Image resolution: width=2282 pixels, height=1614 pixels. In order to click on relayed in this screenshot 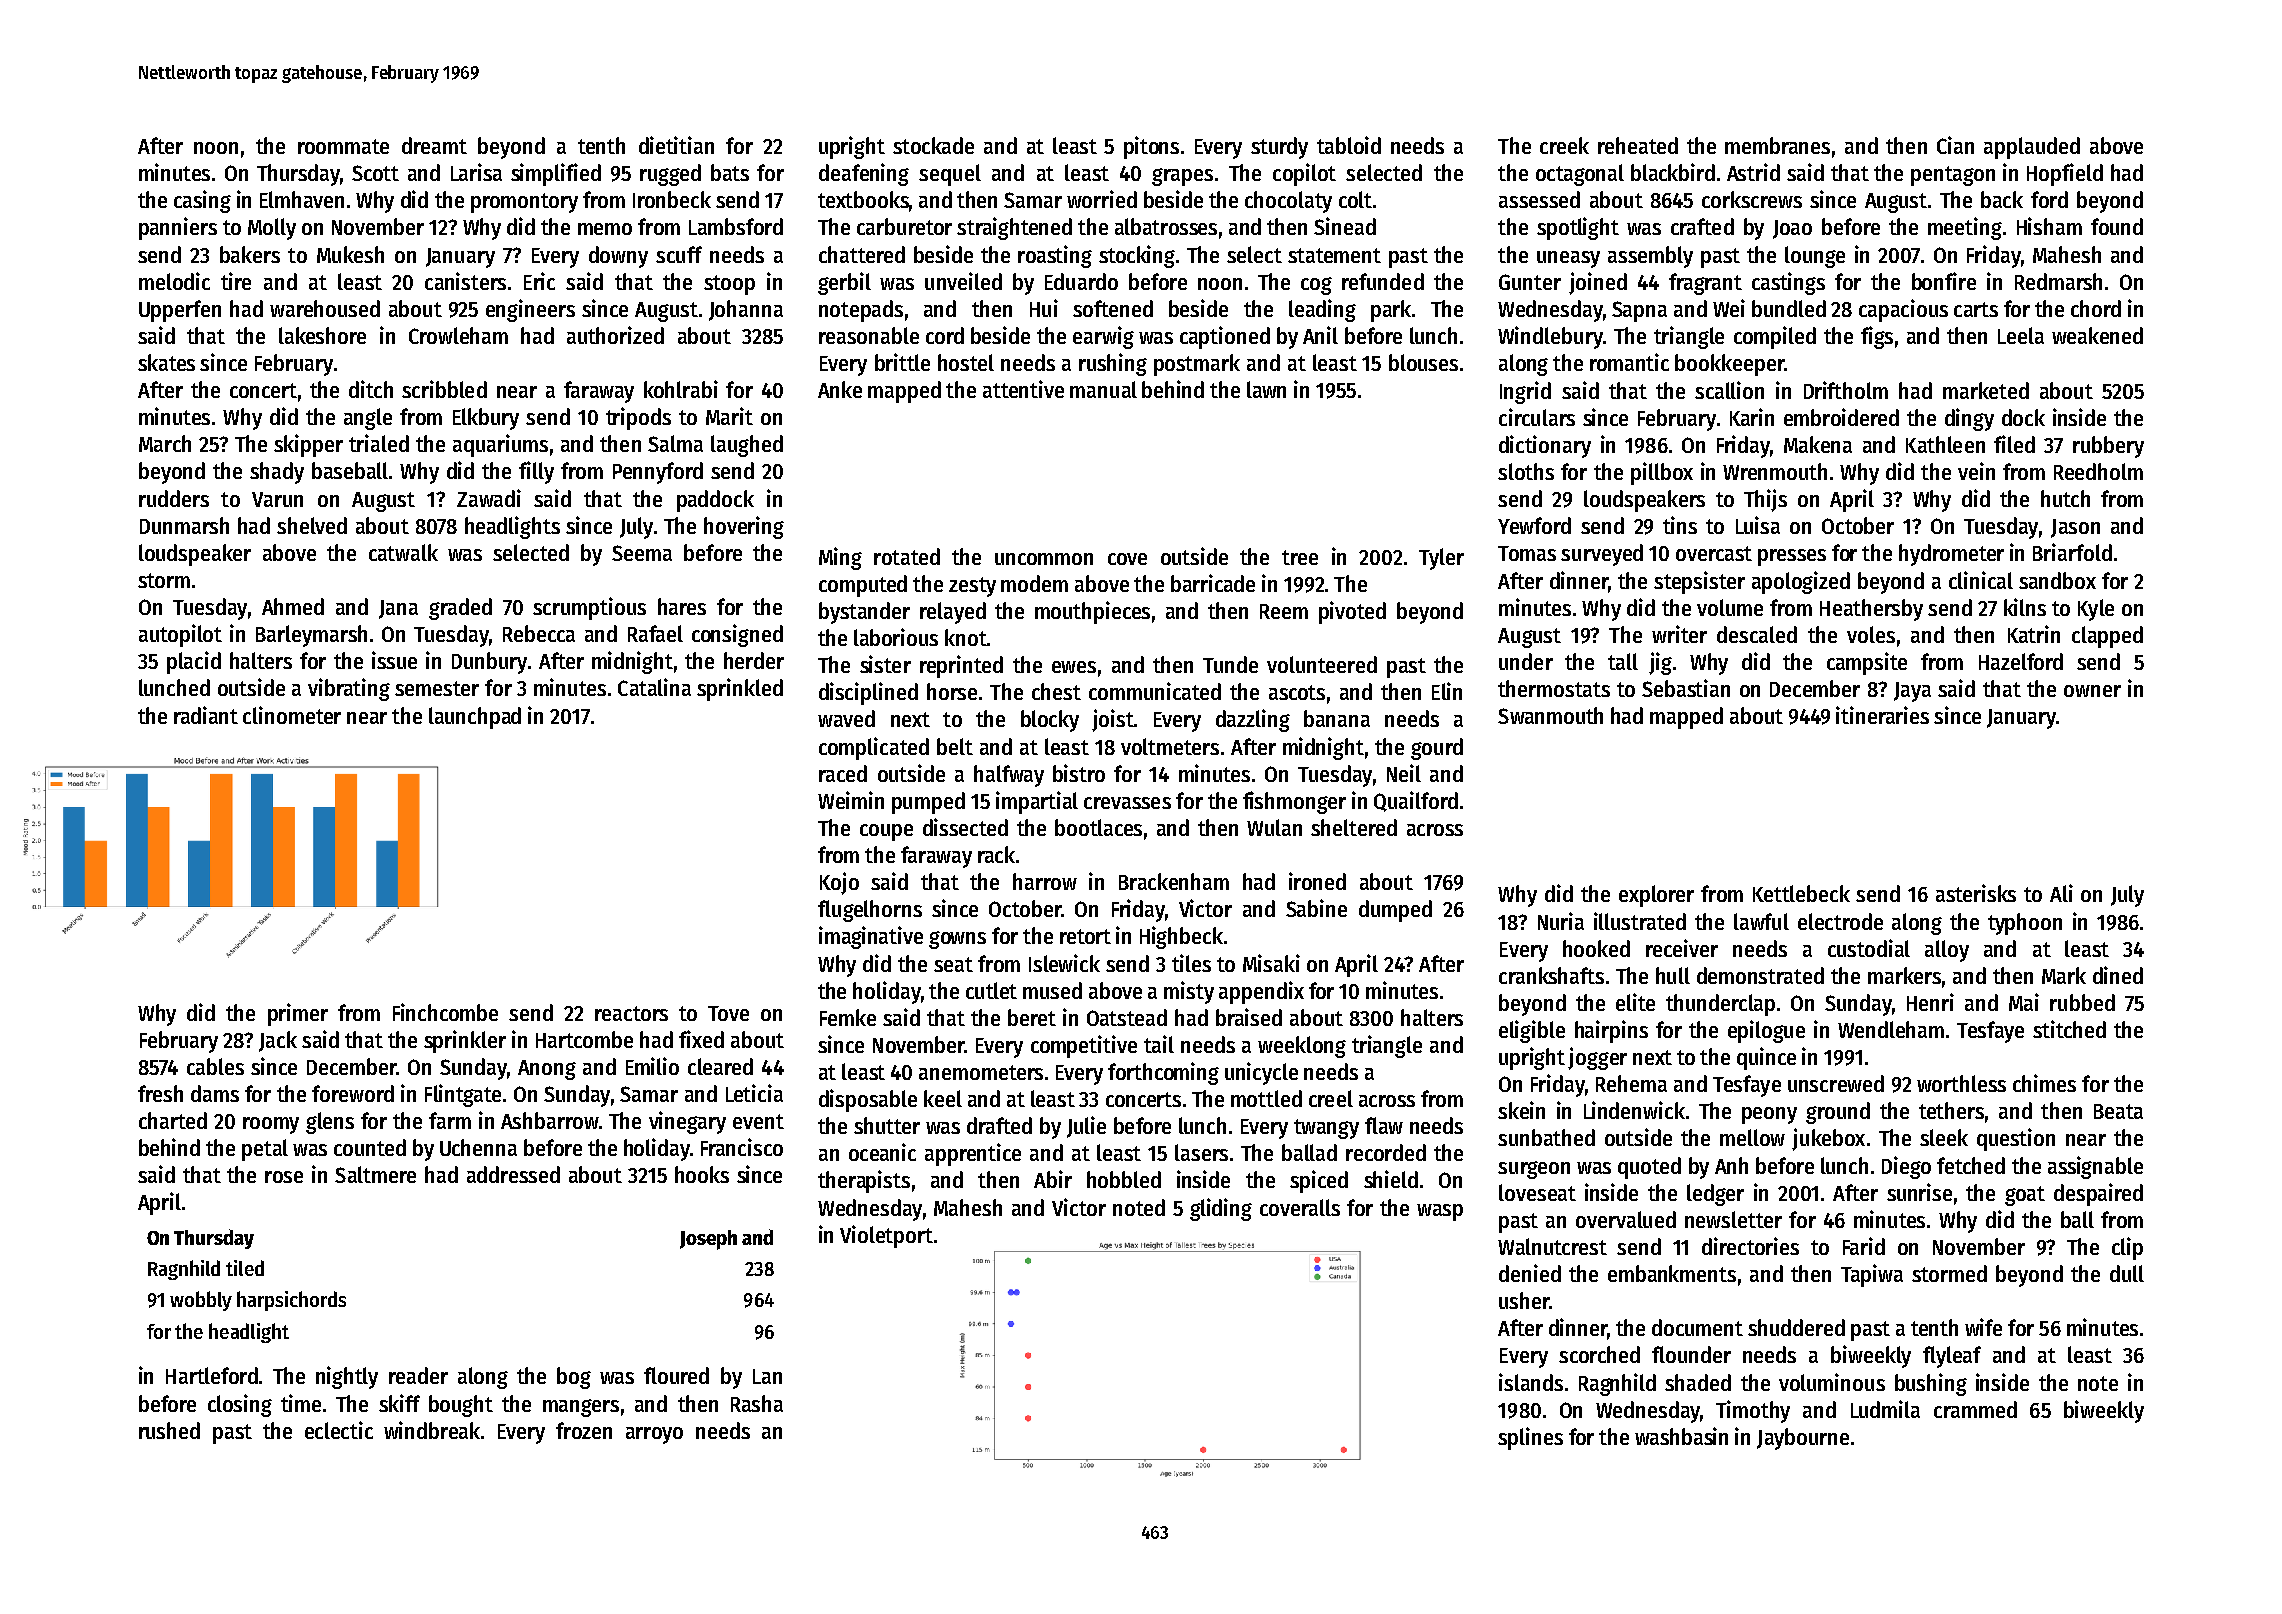, I will do `click(953, 613)`.
